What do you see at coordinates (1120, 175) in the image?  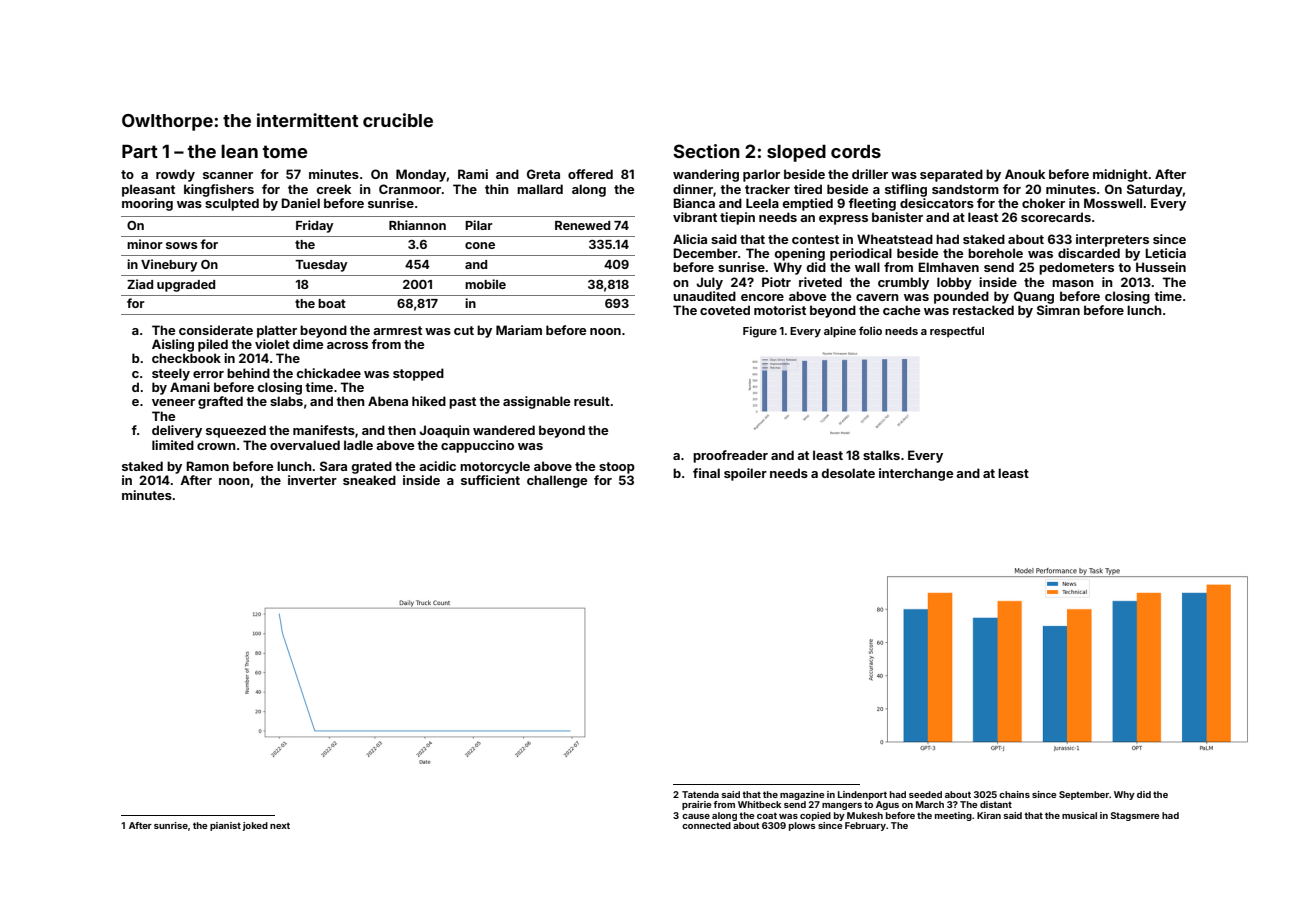 I see `midnight` at bounding box center [1120, 175].
